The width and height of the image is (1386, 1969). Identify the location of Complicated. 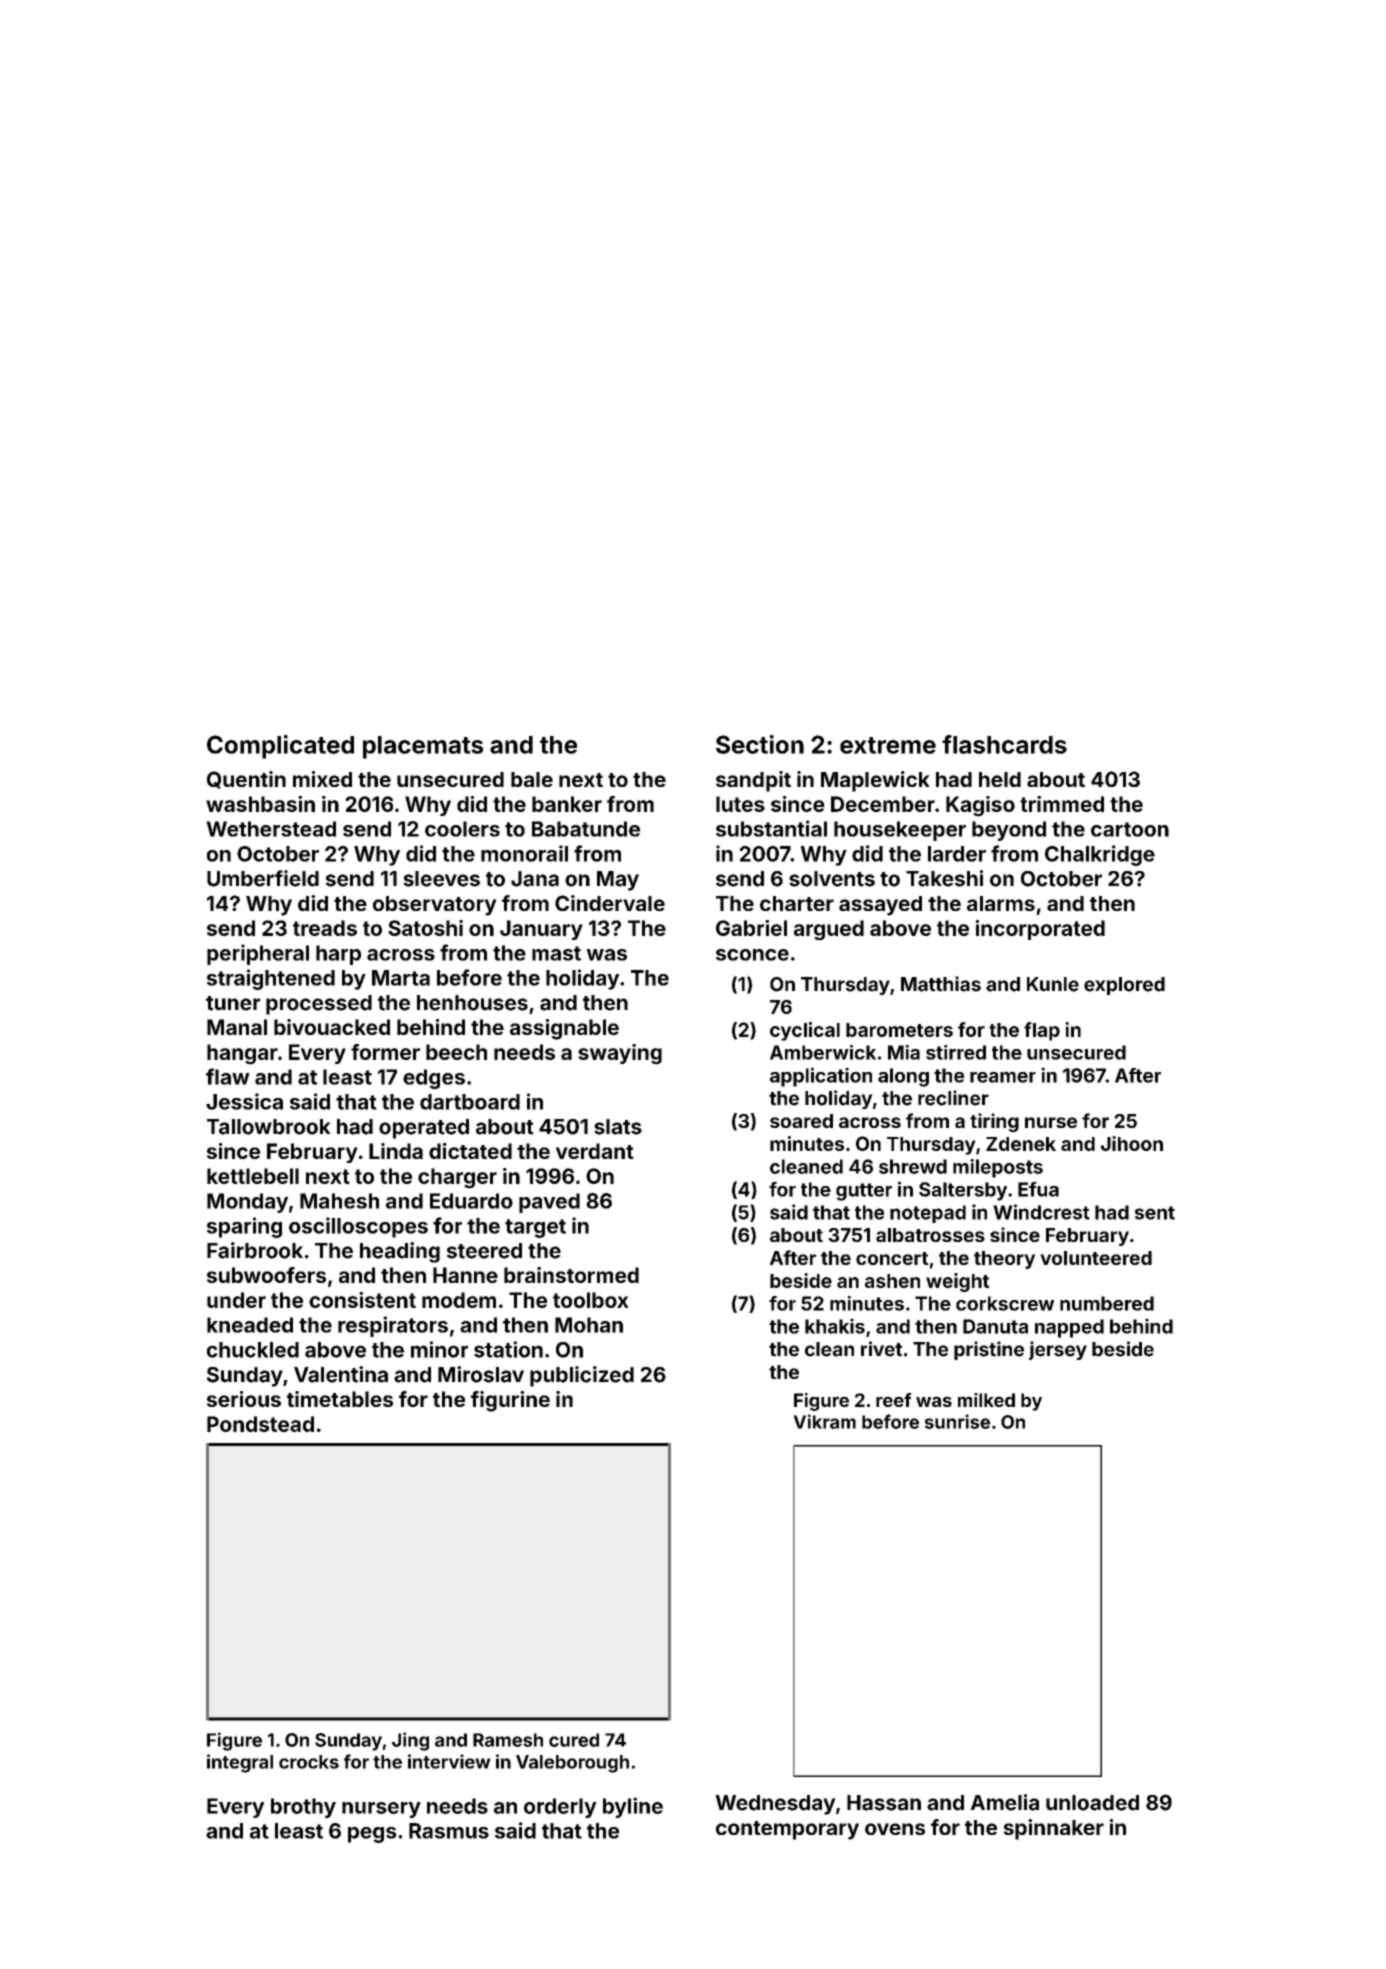
(280, 747).
